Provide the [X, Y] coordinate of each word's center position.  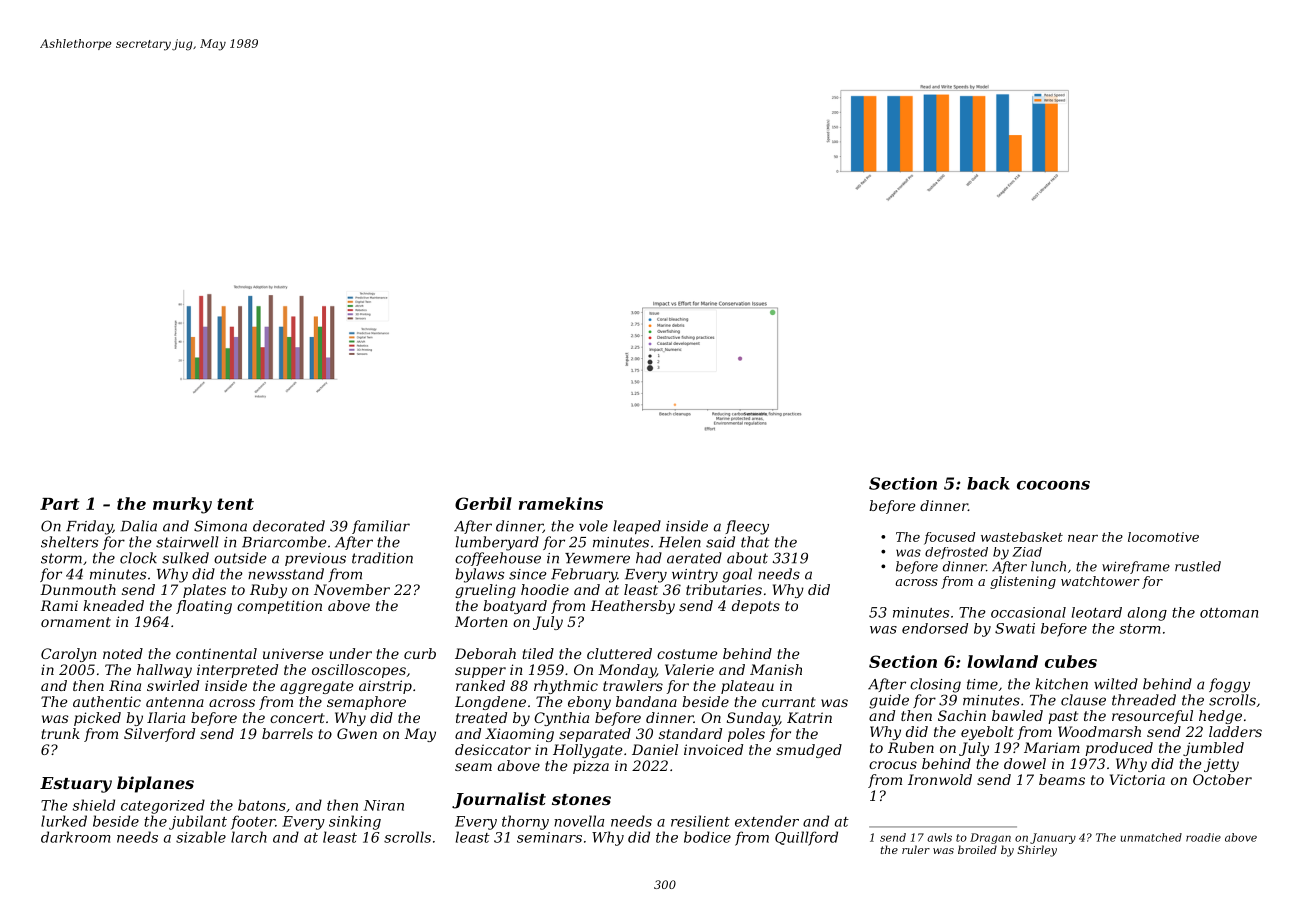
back [988, 483]
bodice [707, 837]
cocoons [1053, 485]
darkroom [75, 837]
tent [235, 504]
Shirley [1037, 851]
